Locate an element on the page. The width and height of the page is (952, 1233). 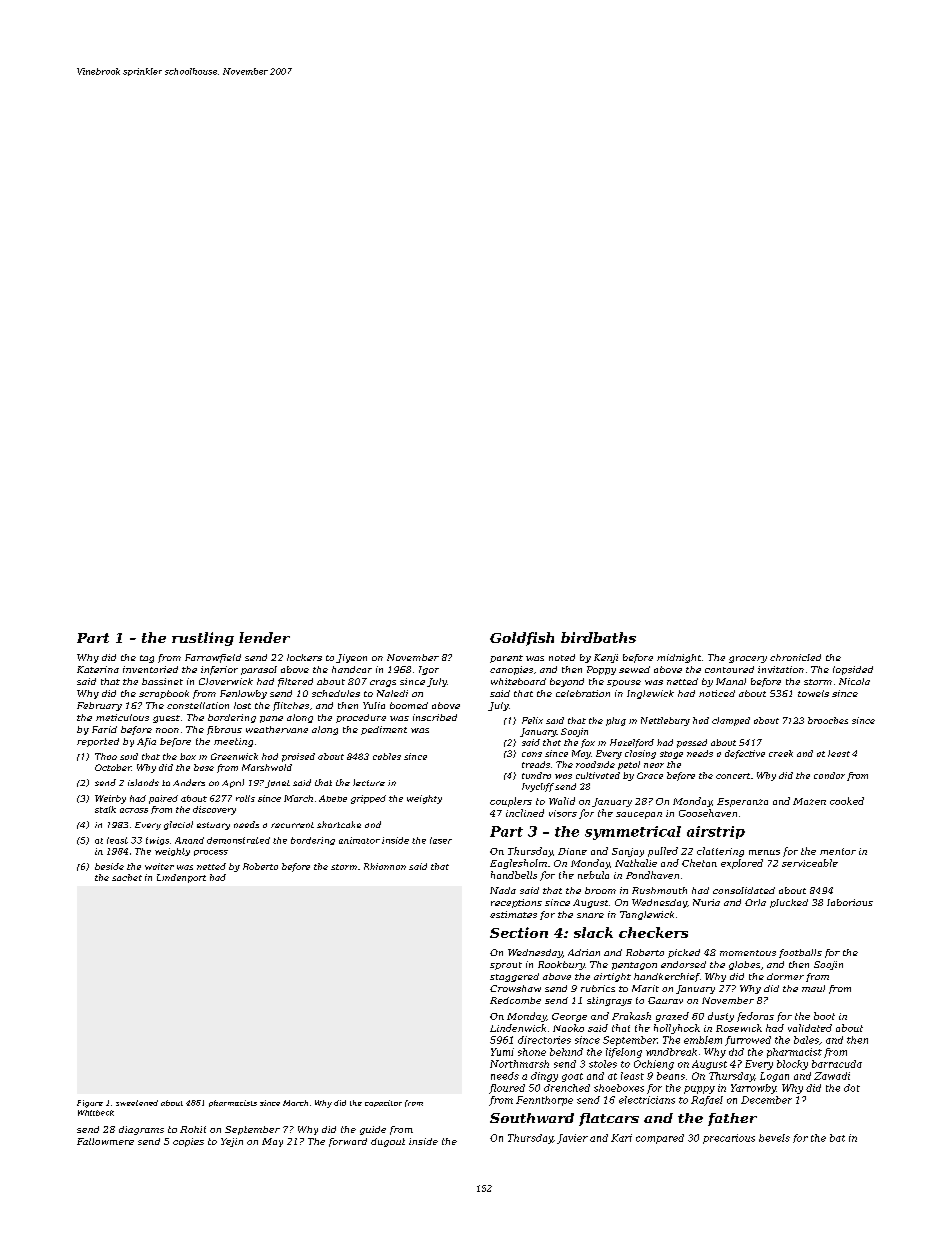
estimates is located at coordinates (513, 914).
